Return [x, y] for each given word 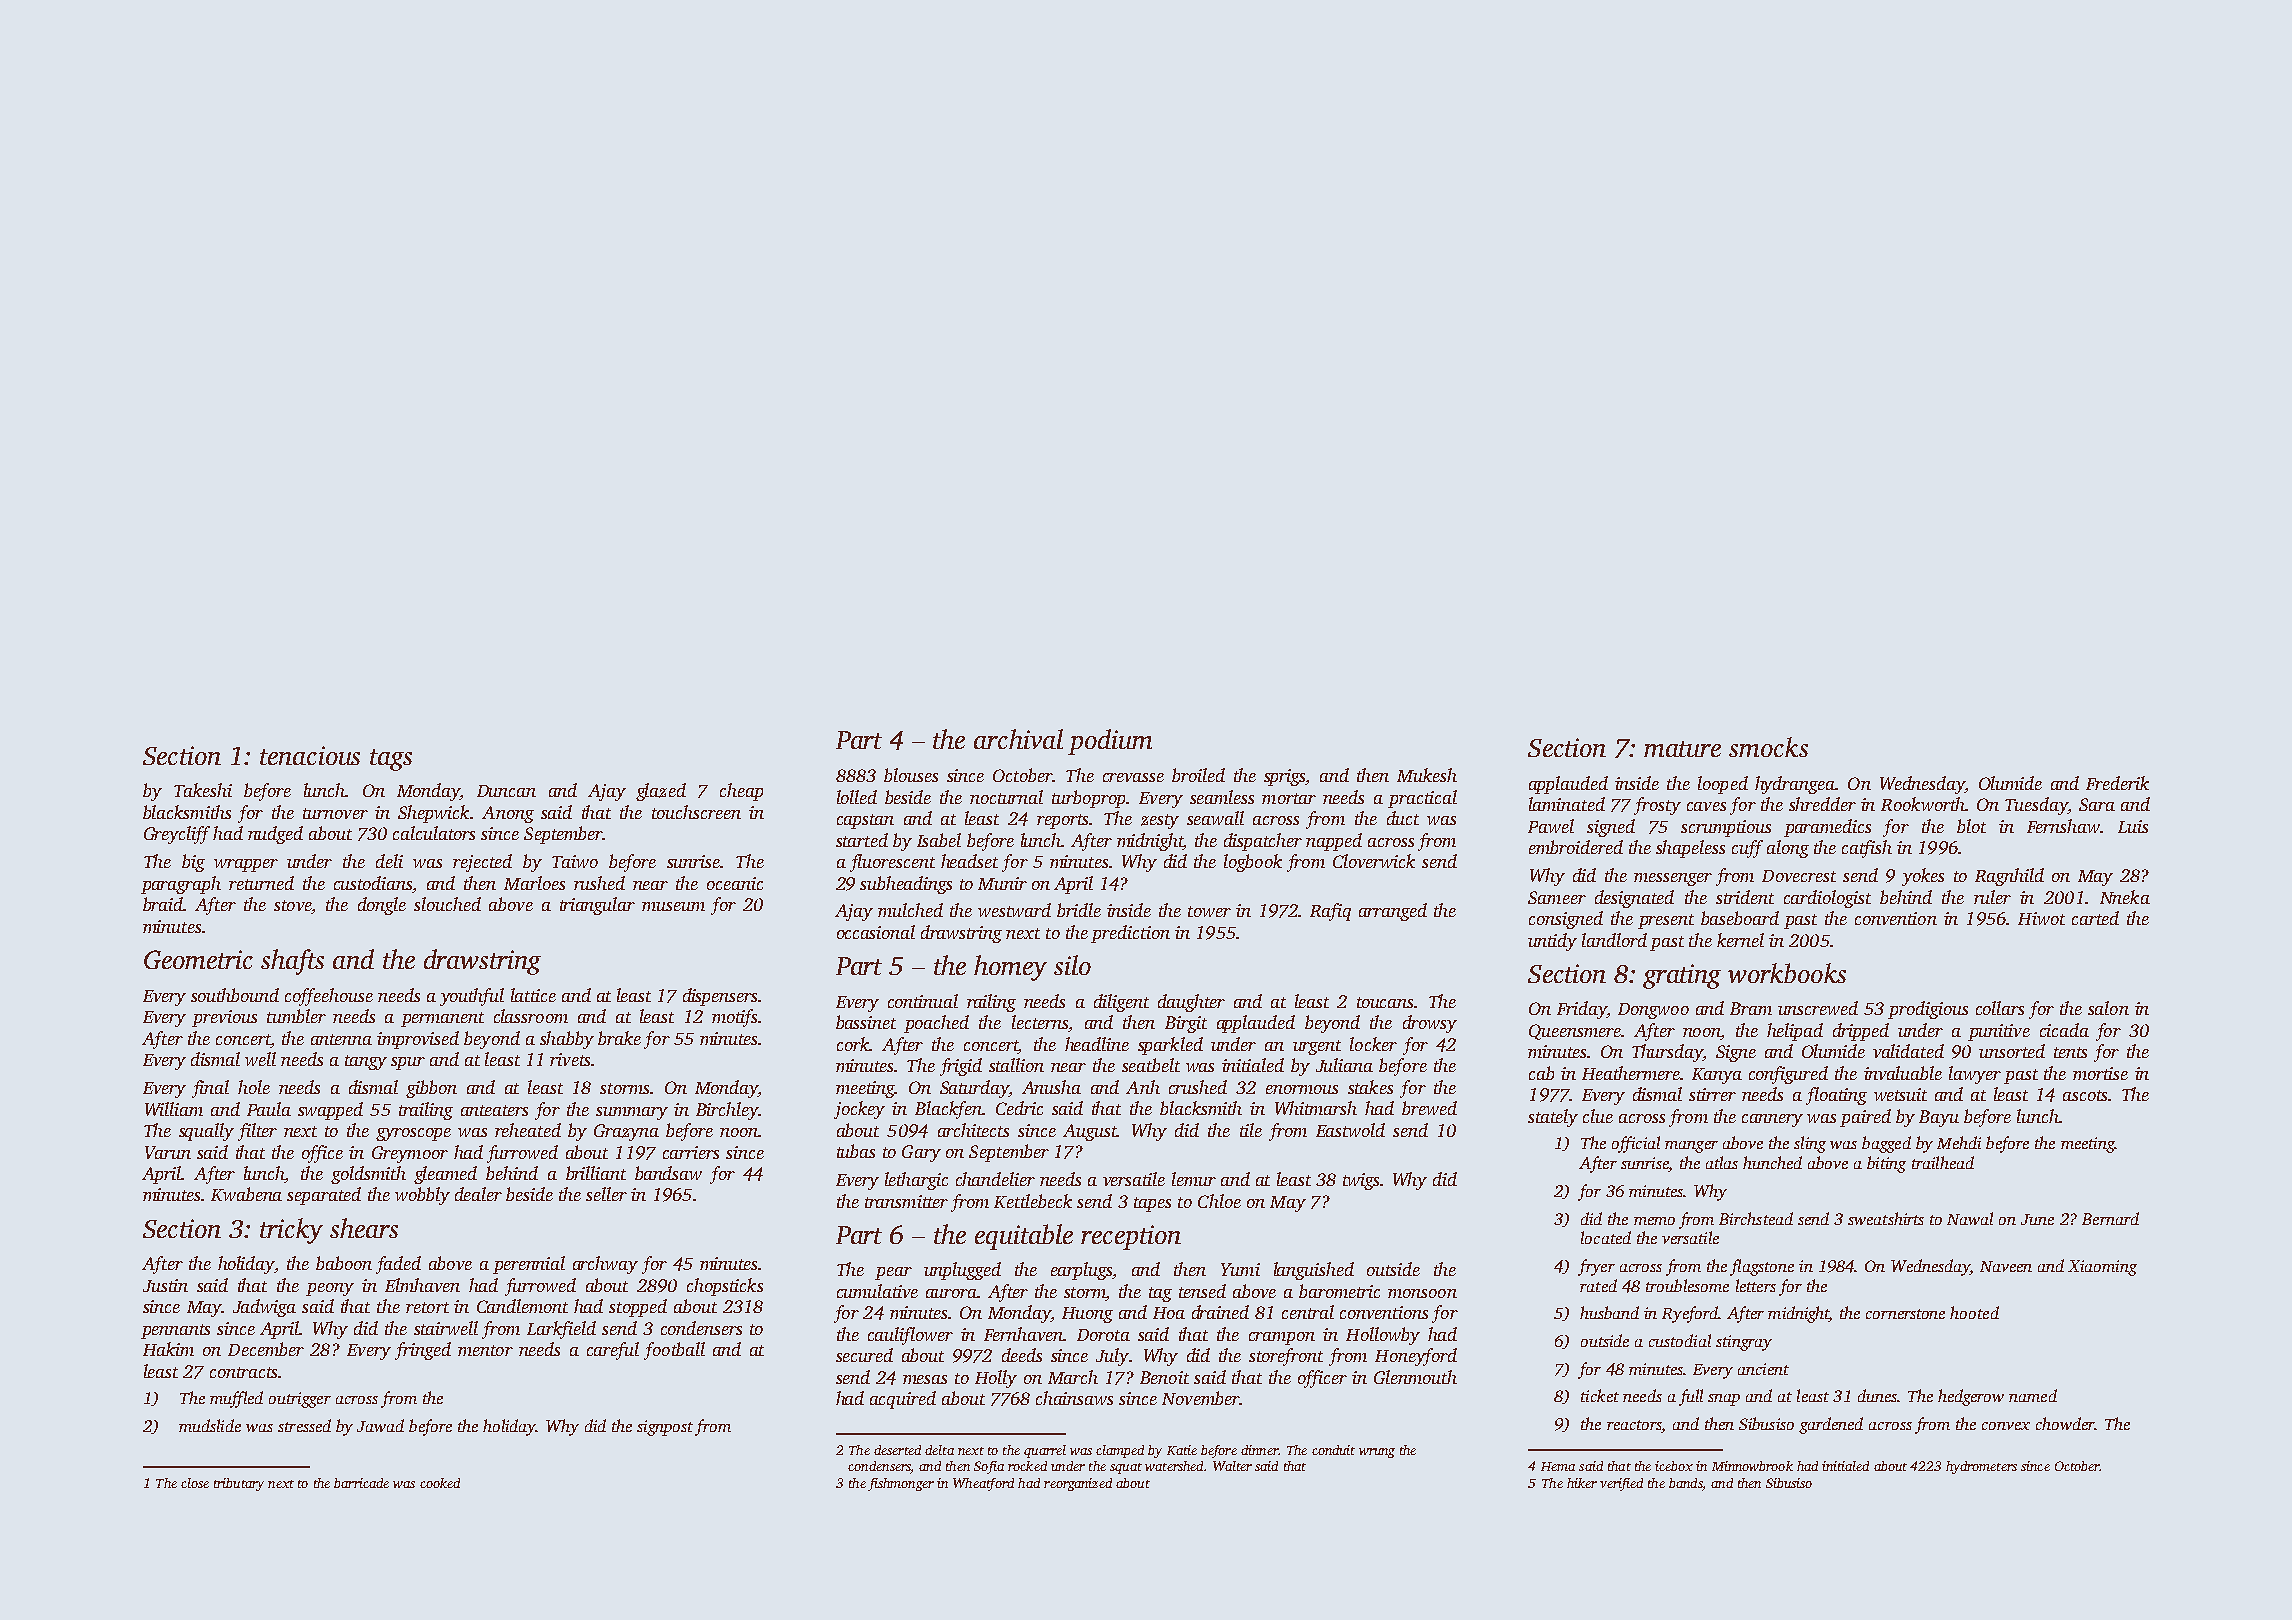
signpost [665, 1428]
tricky [291, 1231]
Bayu [1939, 1118]
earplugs [1081, 1271]
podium [1110, 742]
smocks [1768, 747]
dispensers [720, 997]
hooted [1974, 1312]
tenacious [310, 755]
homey [1010, 968]
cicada [2064, 1030]
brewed [1429, 1108]
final [210, 1089]
